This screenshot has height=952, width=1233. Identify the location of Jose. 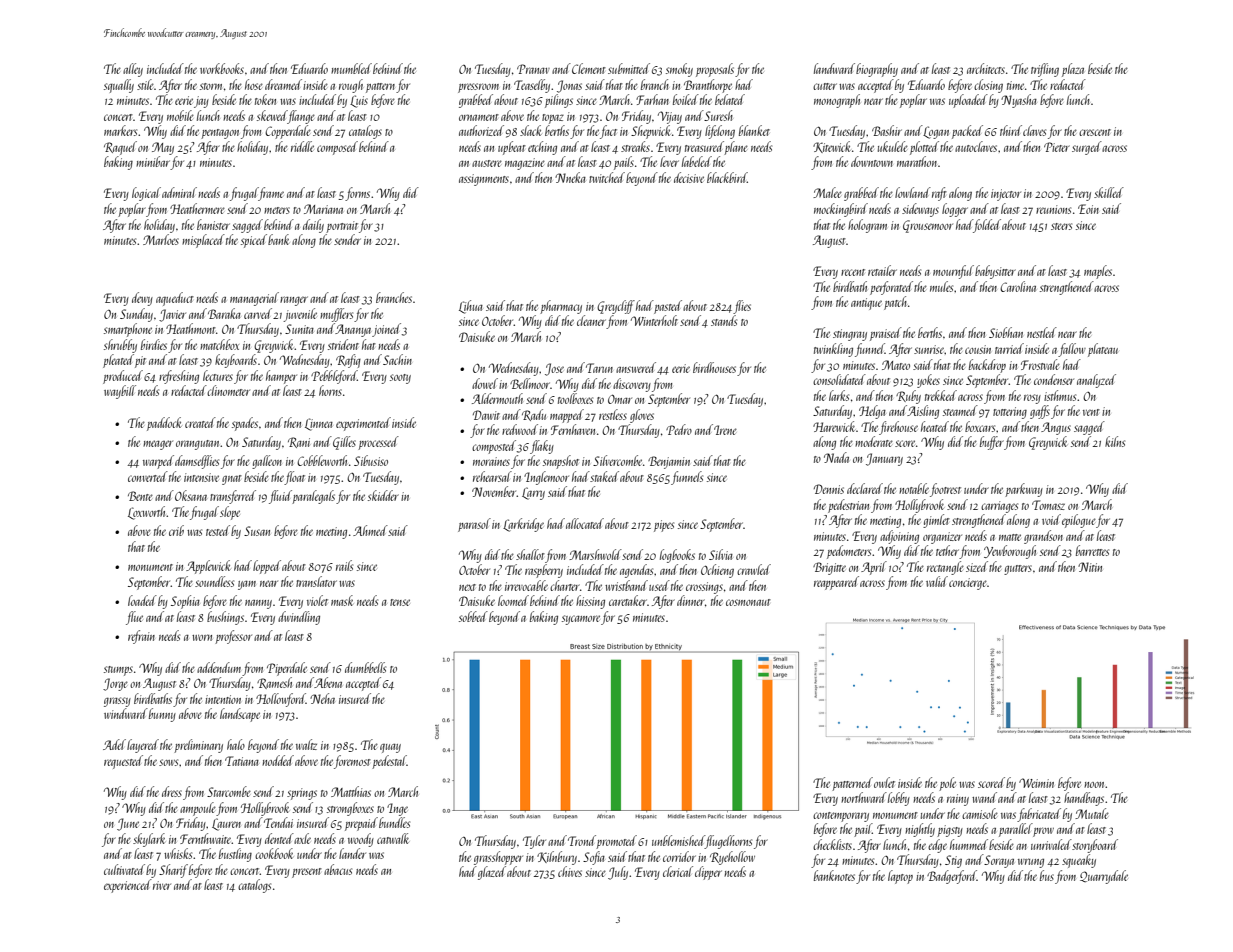
(554, 369).
